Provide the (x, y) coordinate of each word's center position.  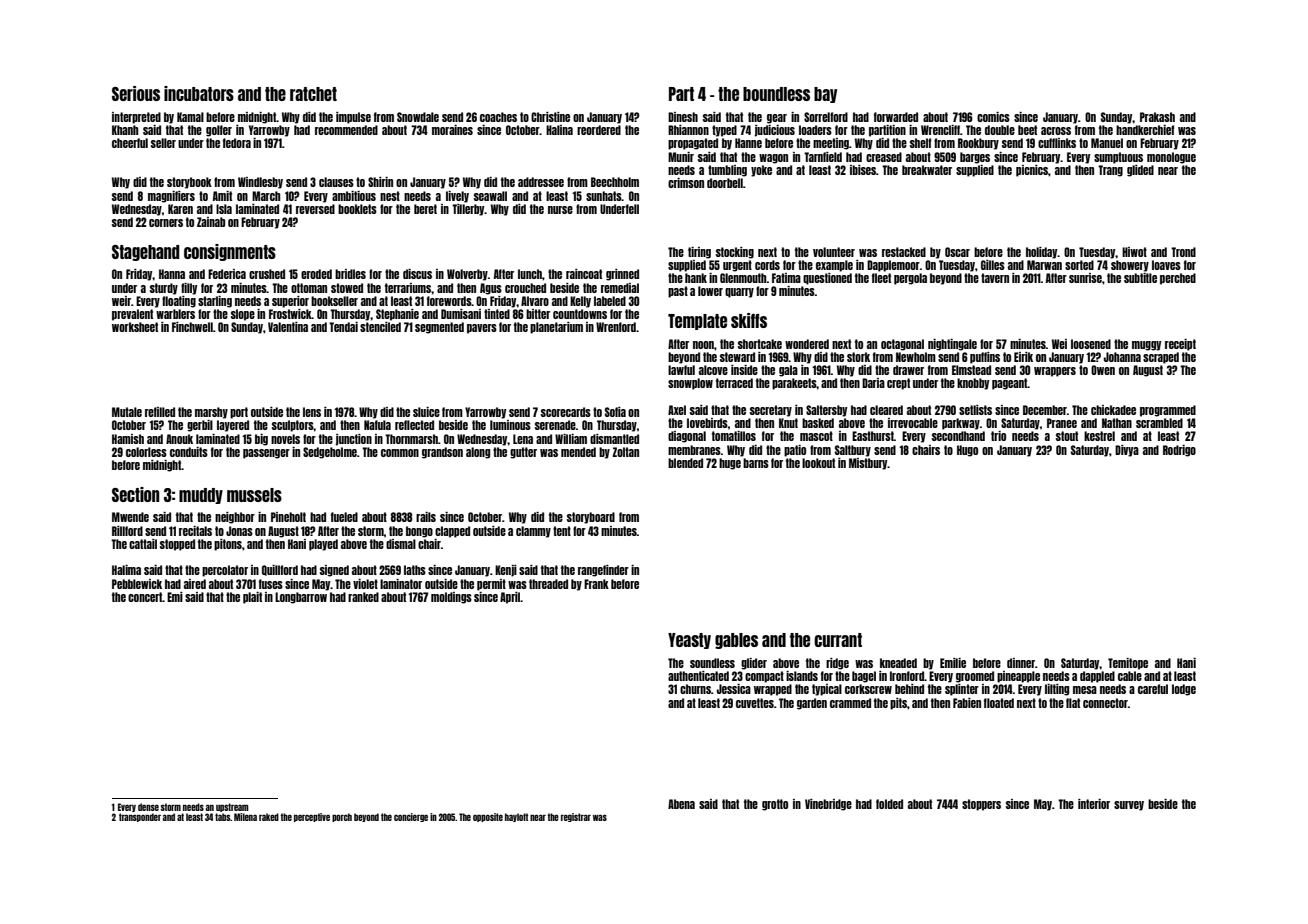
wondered (807, 344)
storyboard (591, 518)
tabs (222, 817)
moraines (452, 130)
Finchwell (192, 327)
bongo (419, 532)
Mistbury (868, 464)
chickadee (1113, 410)
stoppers (981, 805)
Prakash (1157, 117)
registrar (576, 817)
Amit (222, 196)
